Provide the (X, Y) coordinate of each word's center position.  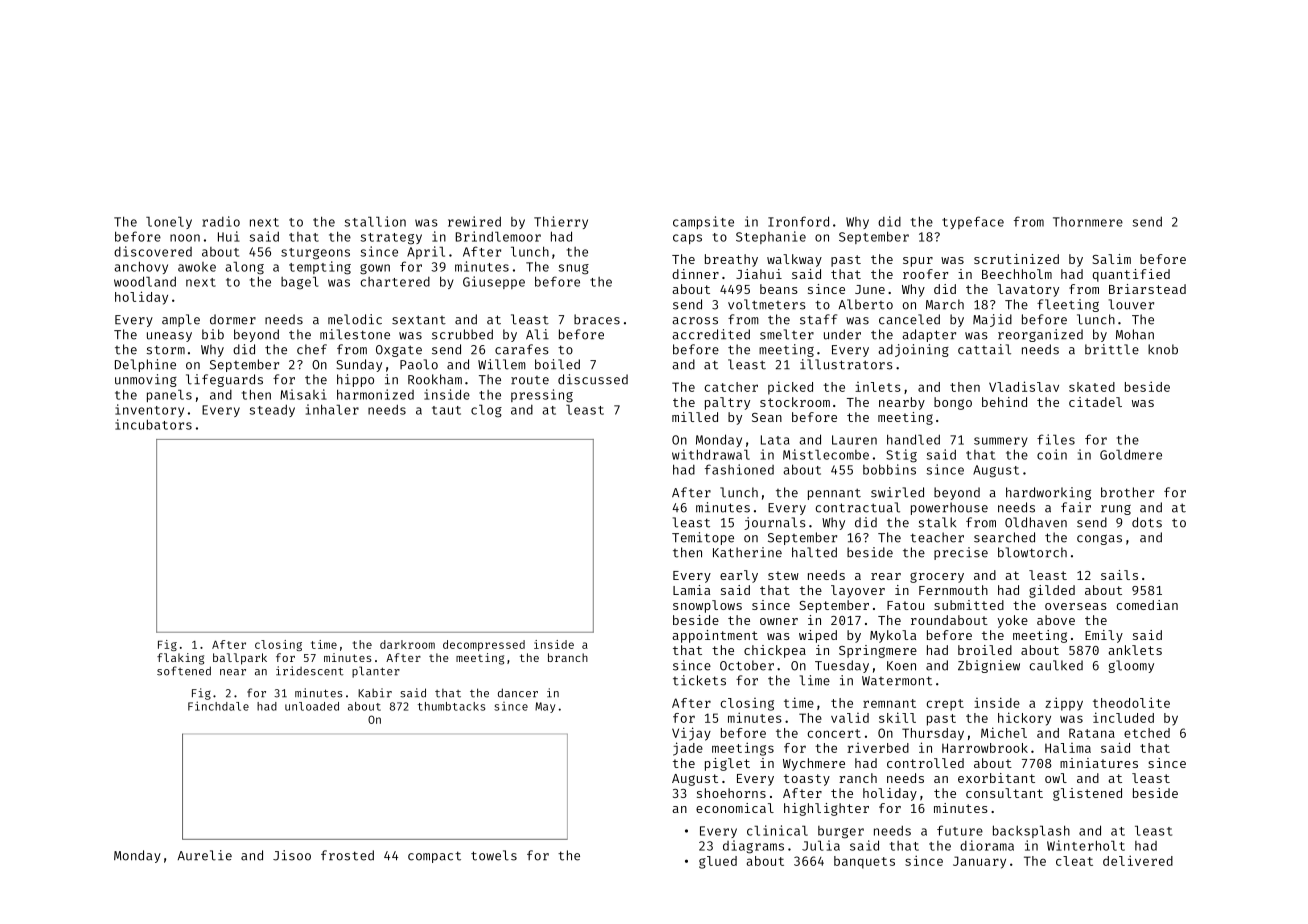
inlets (878, 387)
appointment (715, 636)
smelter (787, 334)
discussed (593, 379)
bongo (953, 403)
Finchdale (218, 706)
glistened (1087, 794)
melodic (355, 319)
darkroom (407, 644)
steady (272, 410)
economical (735, 808)
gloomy (1131, 666)
